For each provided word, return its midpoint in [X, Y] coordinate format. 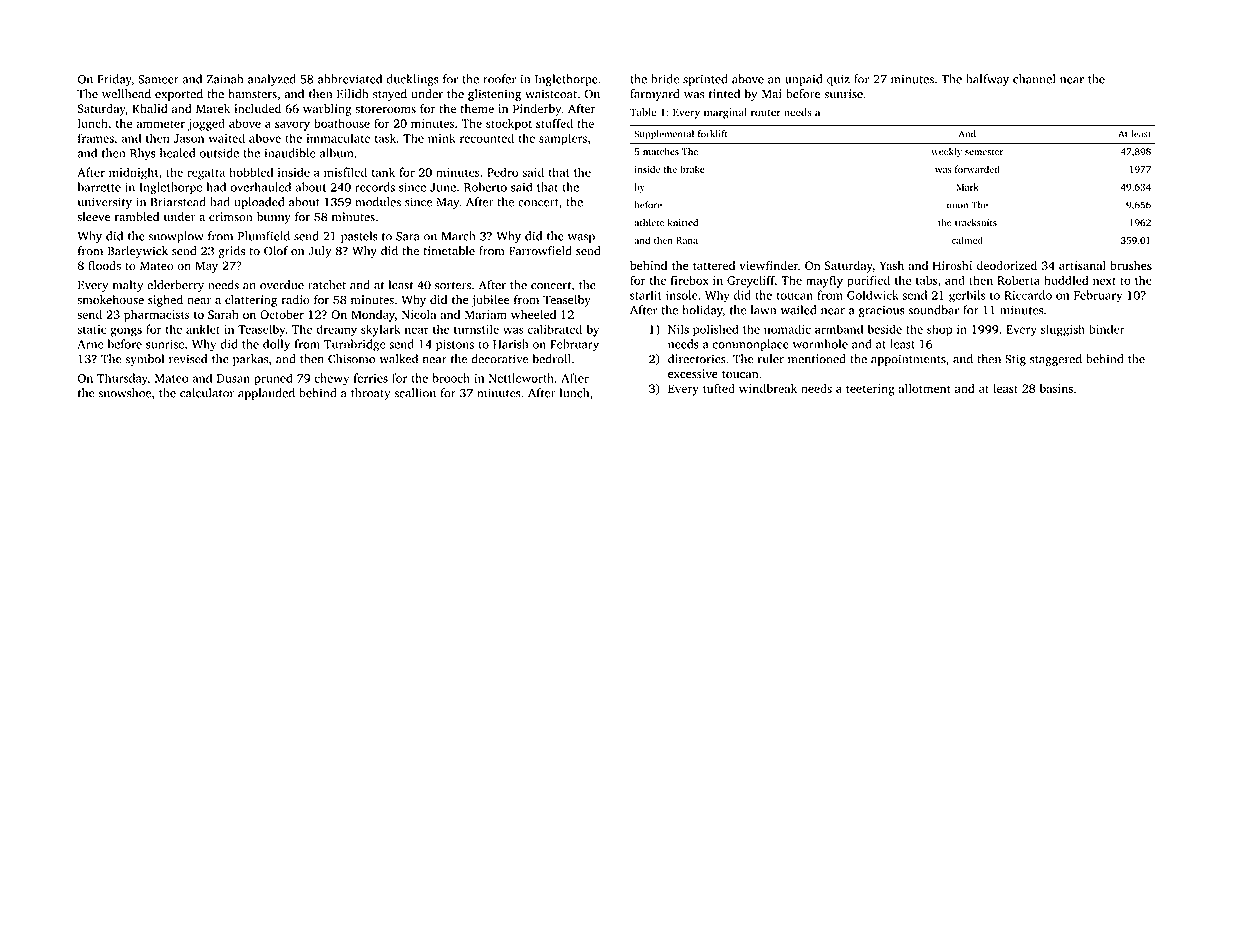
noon [957, 206]
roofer [499, 79]
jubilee [490, 301]
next [1104, 281]
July [320, 252]
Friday [114, 80]
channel [1034, 79]
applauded [266, 394]
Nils [678, 329]
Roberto [485, 187]
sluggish [1063, 330]
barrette [99, 187]
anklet [203, 329]
